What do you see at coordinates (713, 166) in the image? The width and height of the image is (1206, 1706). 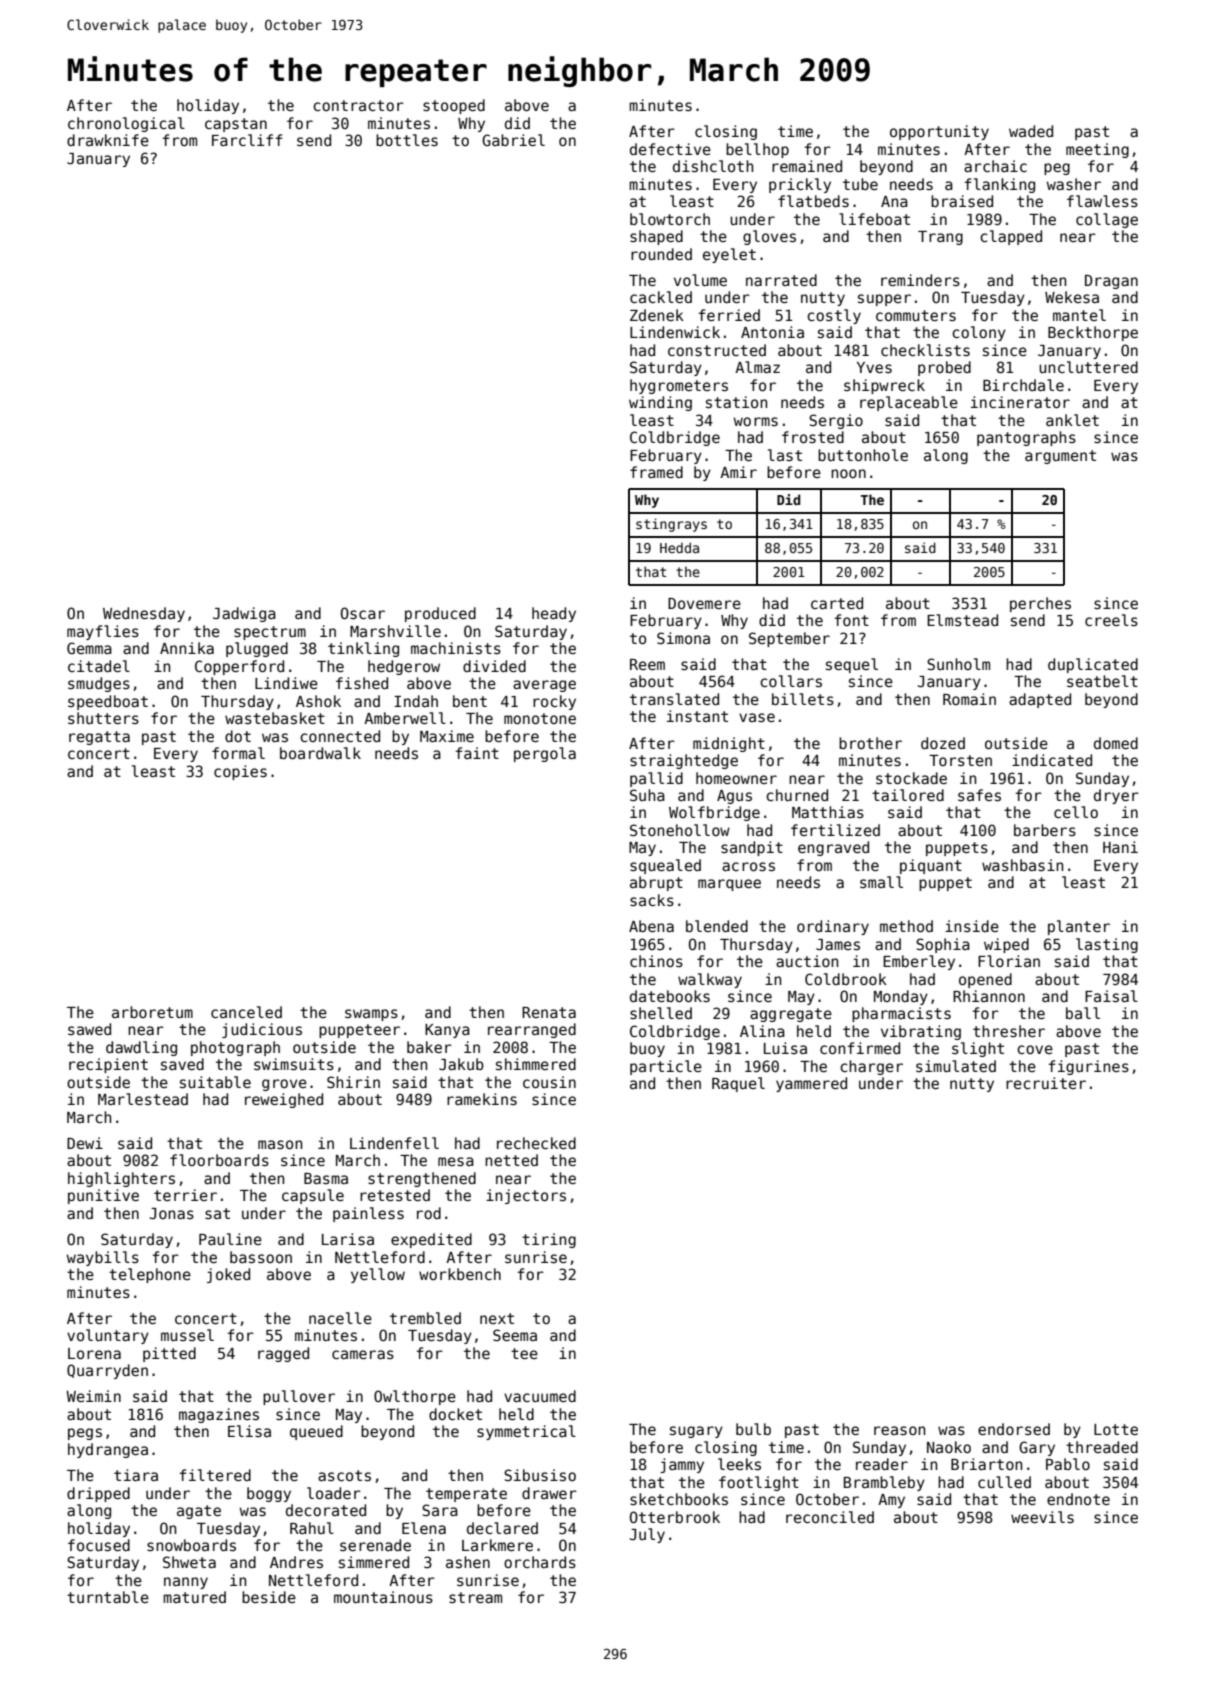 I see `dishcloth` at bounding box center [713, 166].
